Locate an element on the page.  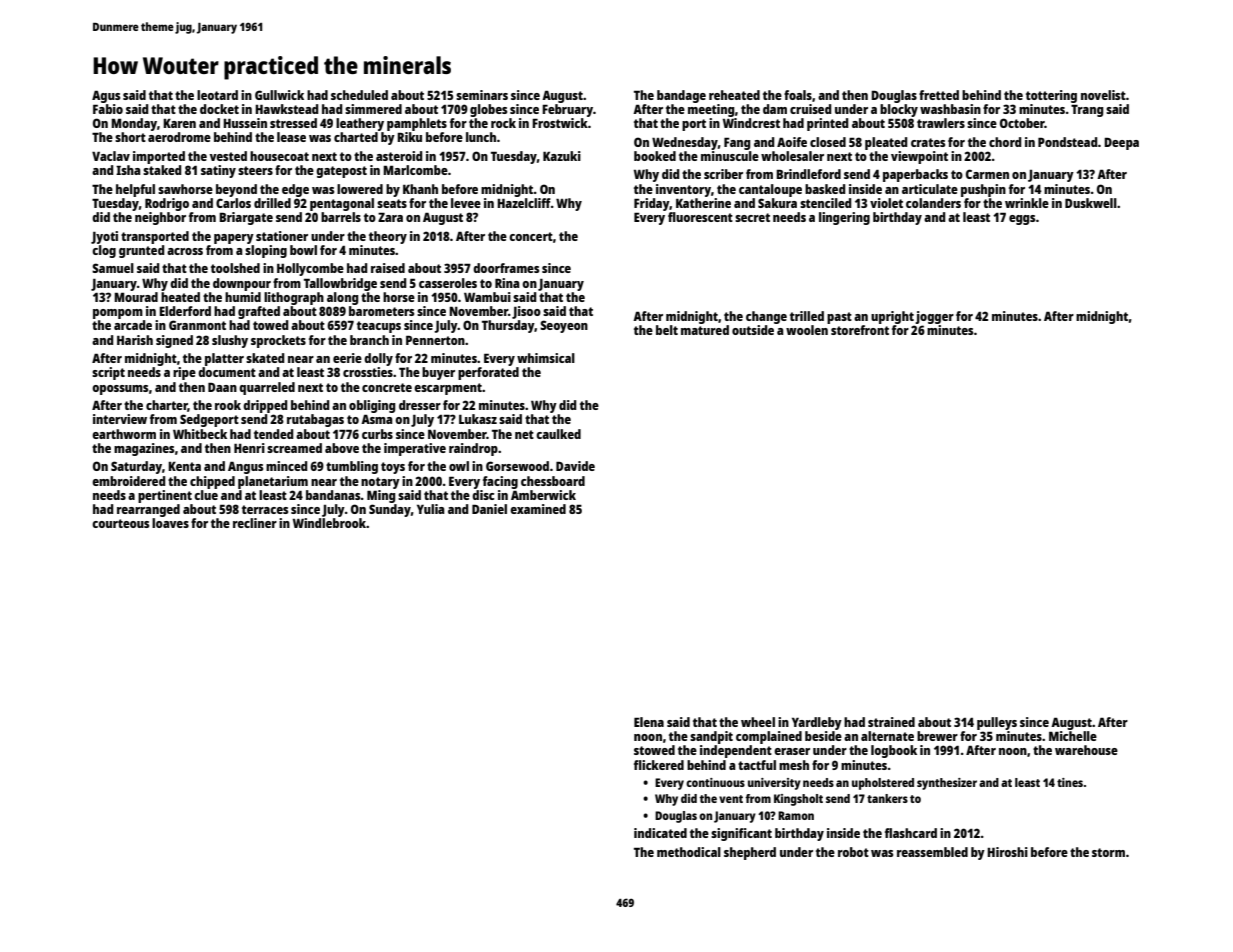
indicated is located at coordinates (660, 833).
